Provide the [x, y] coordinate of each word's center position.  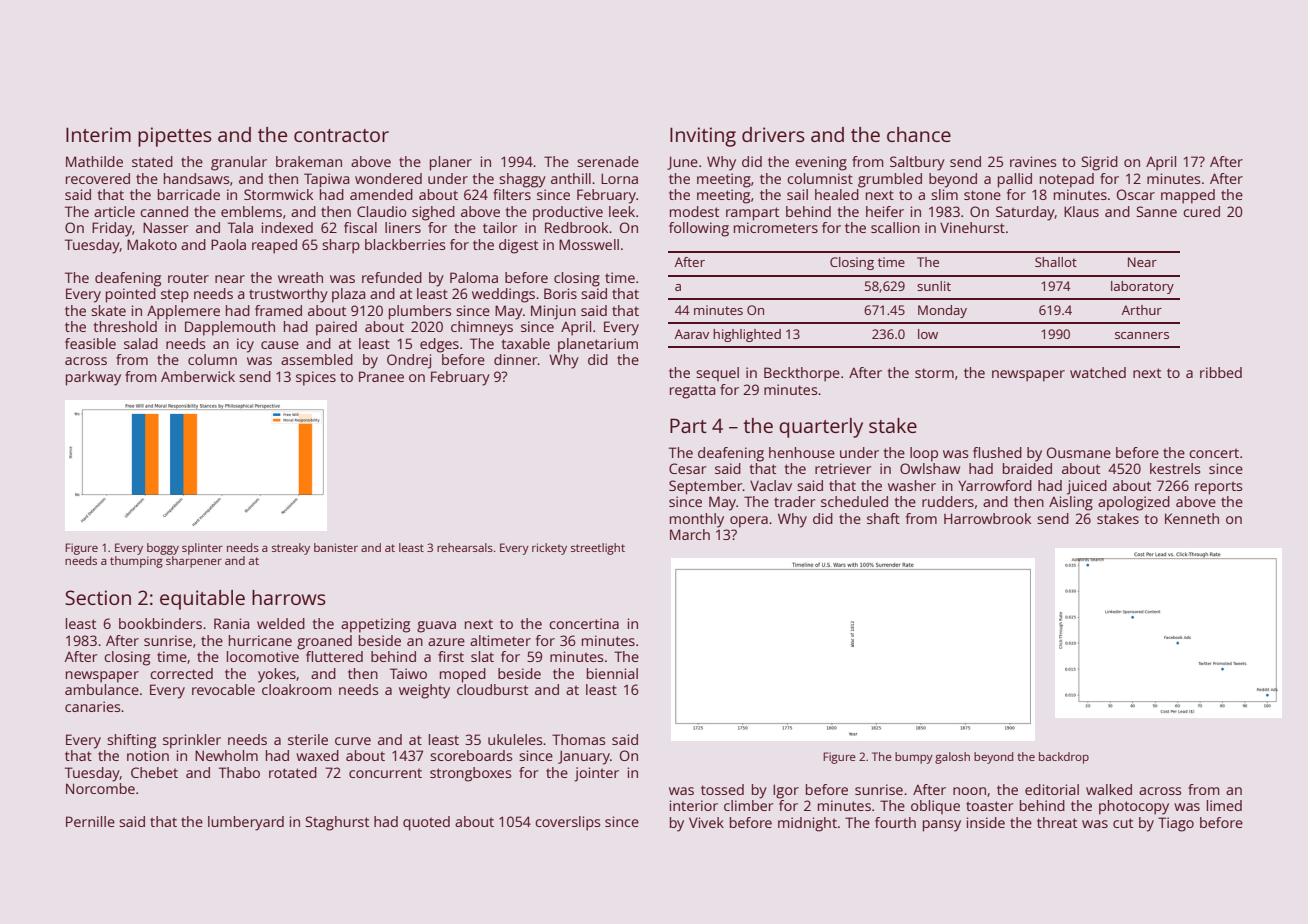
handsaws [196, 178]
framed [278, 310]
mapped [1188, 196]
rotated [293, 772]
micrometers [776, 227]
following [699, 229]
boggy [163, 549]
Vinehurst [972, 227]
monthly [697, 520]
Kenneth [1192, 518]
